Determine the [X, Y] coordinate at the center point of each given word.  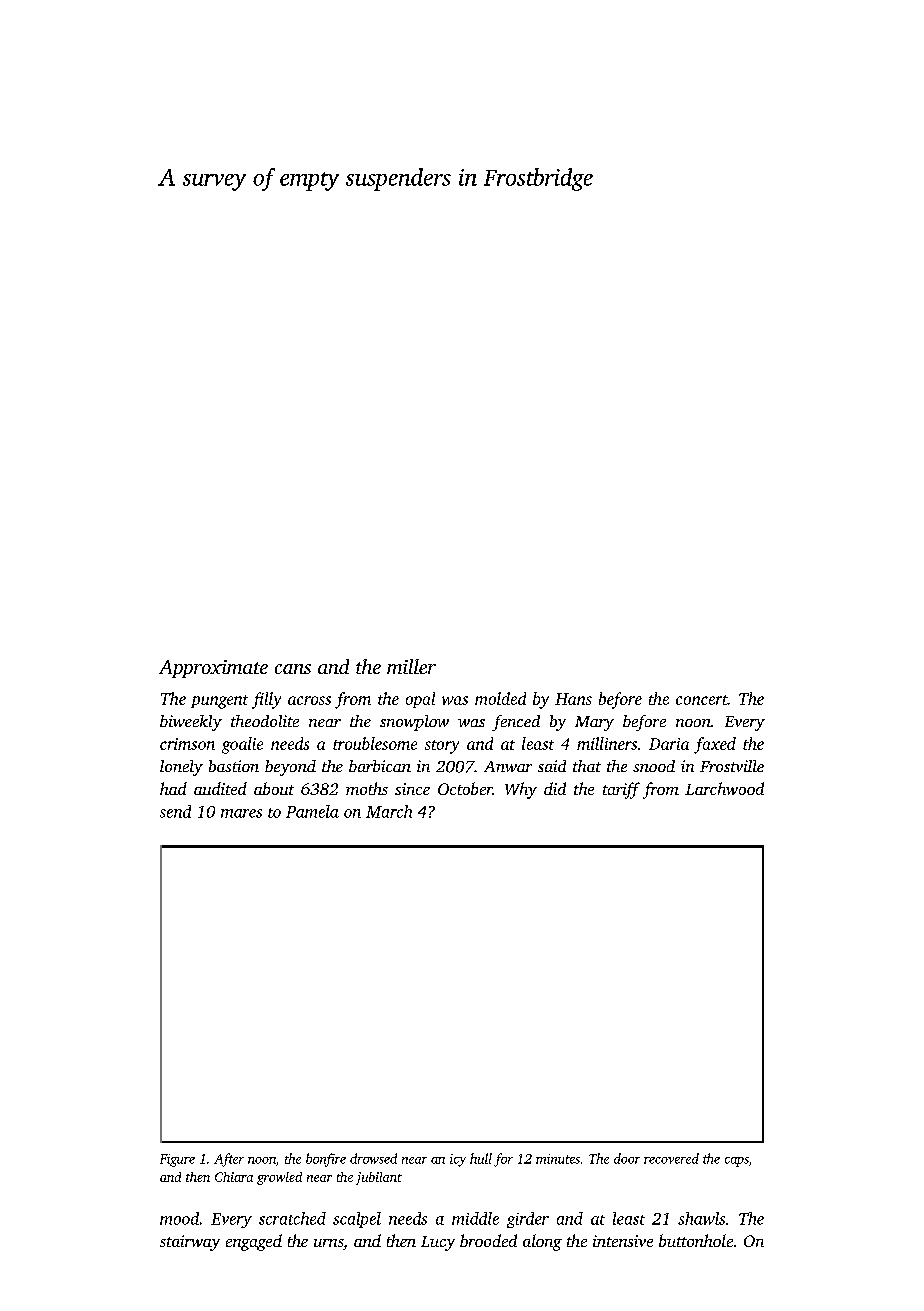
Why [521, 790]
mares [241, 813]
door [627, 1158]
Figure [177, 1160]
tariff [621, 790]
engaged [254, 1242]
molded [500, 698]
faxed [715, 745]
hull [481, 1158]
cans [293, 669]
